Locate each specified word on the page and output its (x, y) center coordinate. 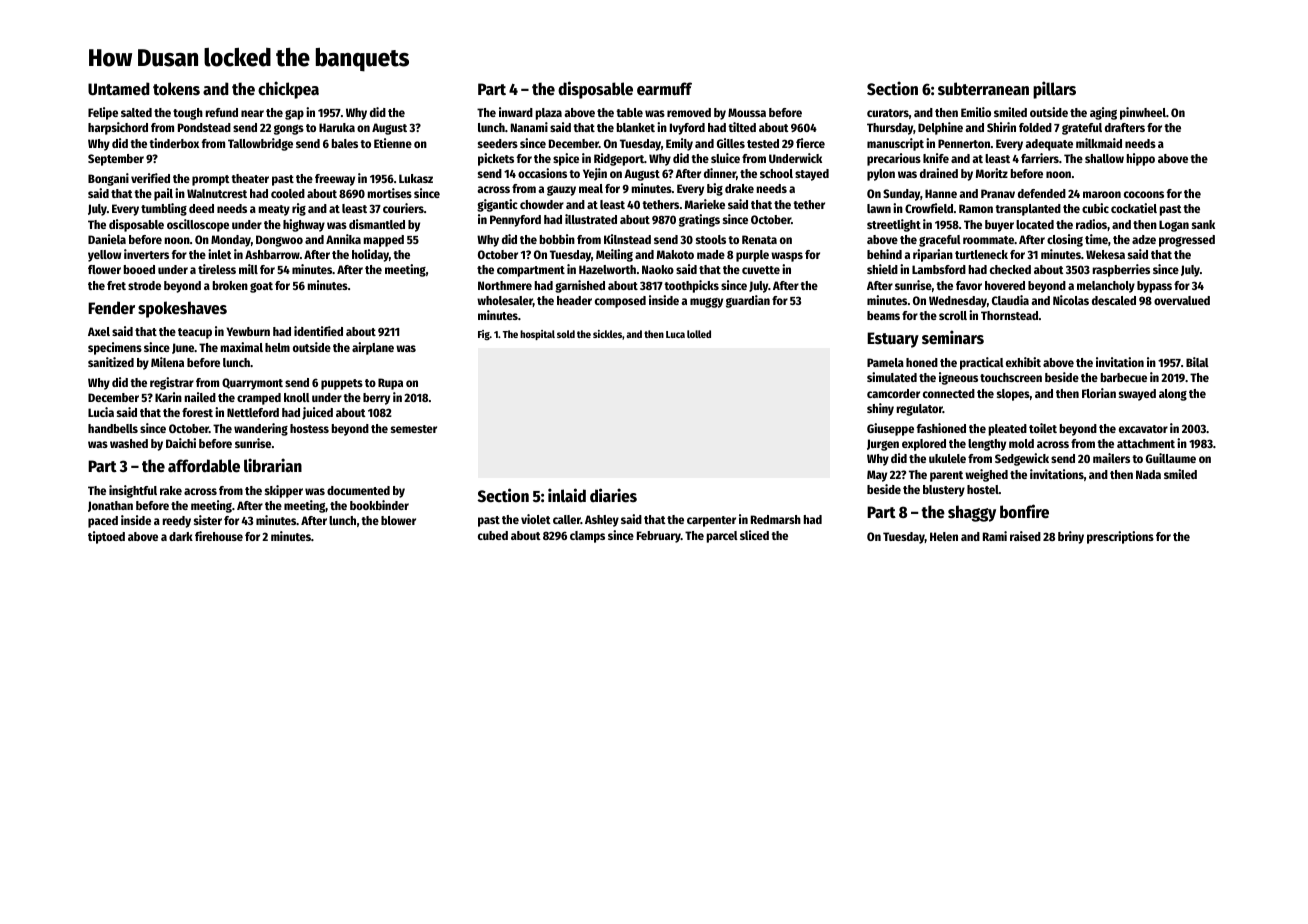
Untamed (119, 89)
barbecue (1124, 377)
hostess (309, 428)
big (715, 189)
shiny (880, 409)
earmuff (664, 89)
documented (358, 490)
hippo (1141, 159)
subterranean (983, 89)
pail (163, 194)
